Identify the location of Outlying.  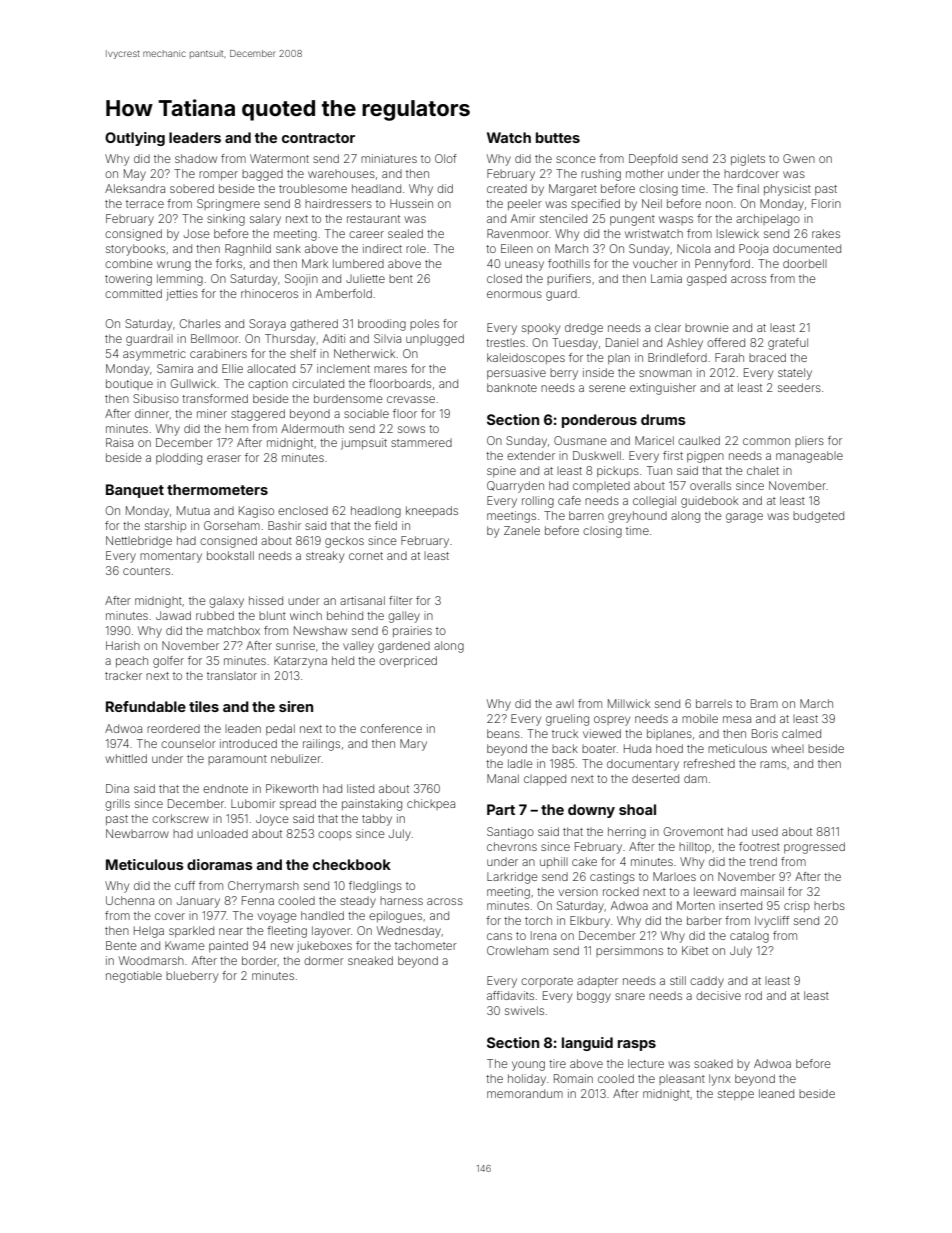
(135, 139).
